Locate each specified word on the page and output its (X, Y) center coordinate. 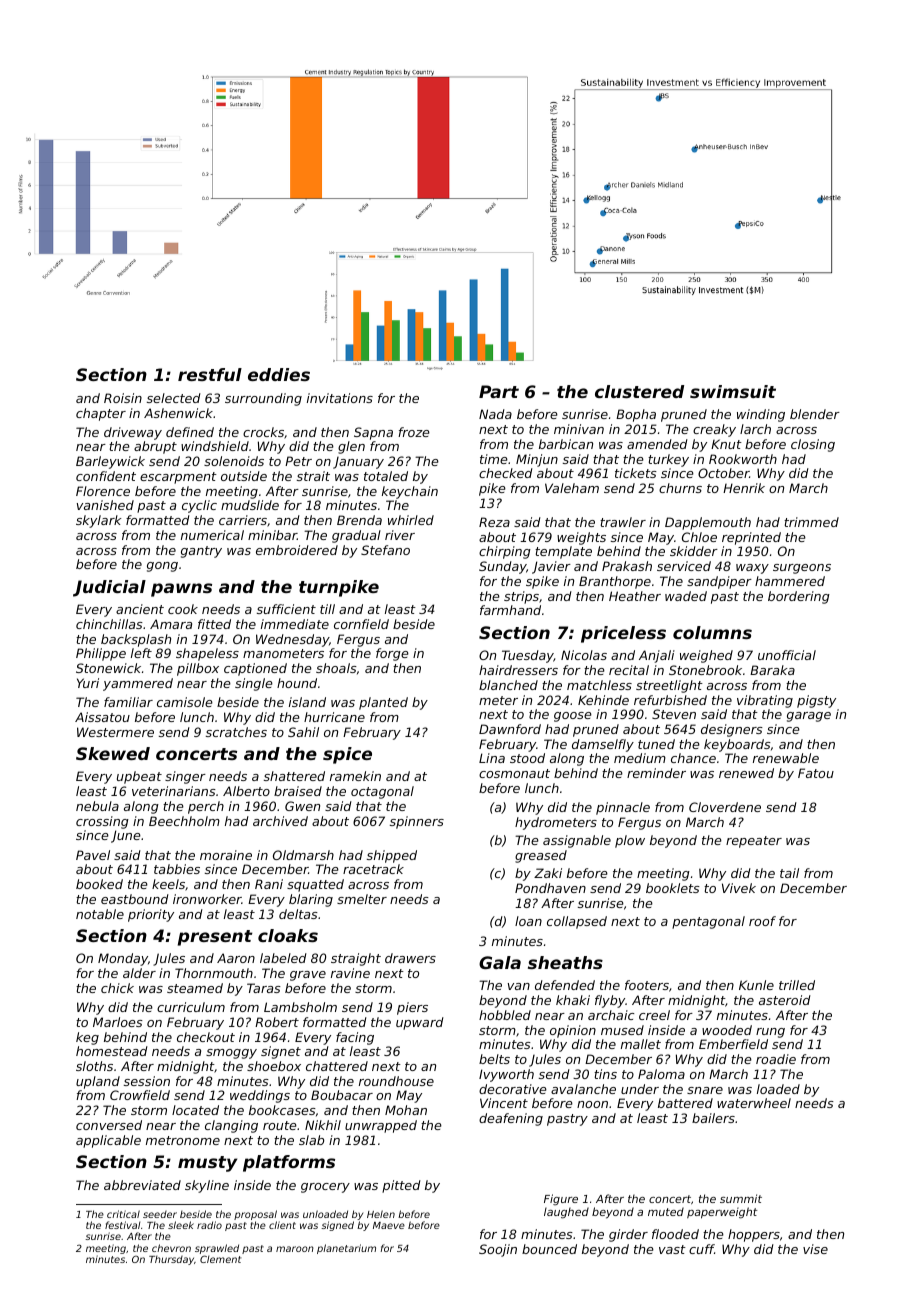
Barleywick (110, 462)
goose (573, 717)
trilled (797, 985)
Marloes (118, 1022)
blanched (508, 685)
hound (297, 683)
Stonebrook (705, 670)
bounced (549, 1249)
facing (355, 1038)
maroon (295, 1249)
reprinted (751, 538)
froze (414, 432)
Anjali (657, 656)
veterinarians (174, 791)
